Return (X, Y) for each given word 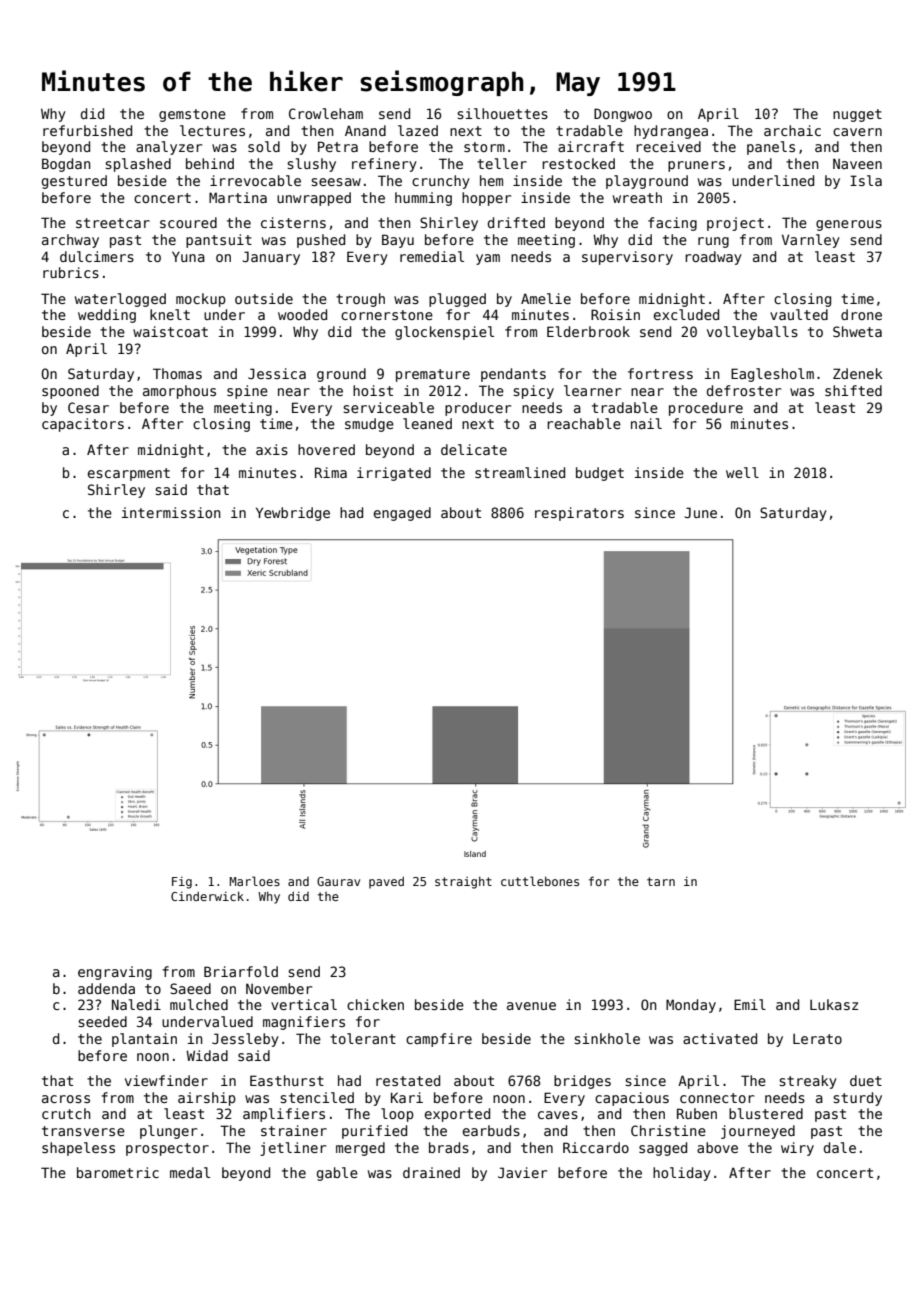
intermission (171, 512)
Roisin (615, 314)
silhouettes (502, 113)
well (742, 472)
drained (431, 1172)
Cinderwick (207, 896)
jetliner (293, 1149)
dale (840, 1147)
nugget (857, 115)
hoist (373, 390)
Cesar (88, 407)
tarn (661, 881)
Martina (238, 197)
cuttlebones (540, 881)
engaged (402, 514)
